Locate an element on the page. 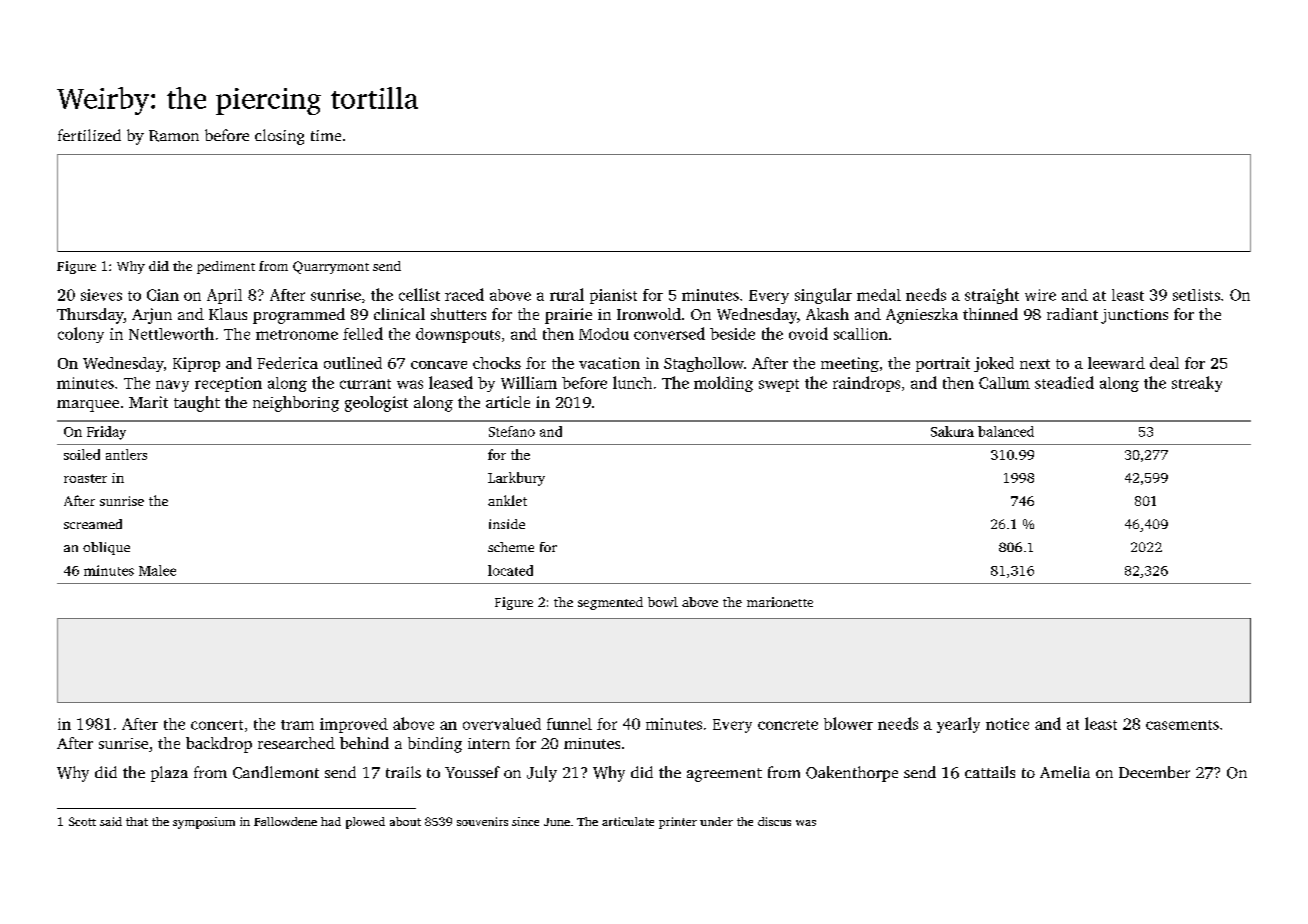 The height and width of the image is (924, 1308). straight is located at coordinates (992, 296).
